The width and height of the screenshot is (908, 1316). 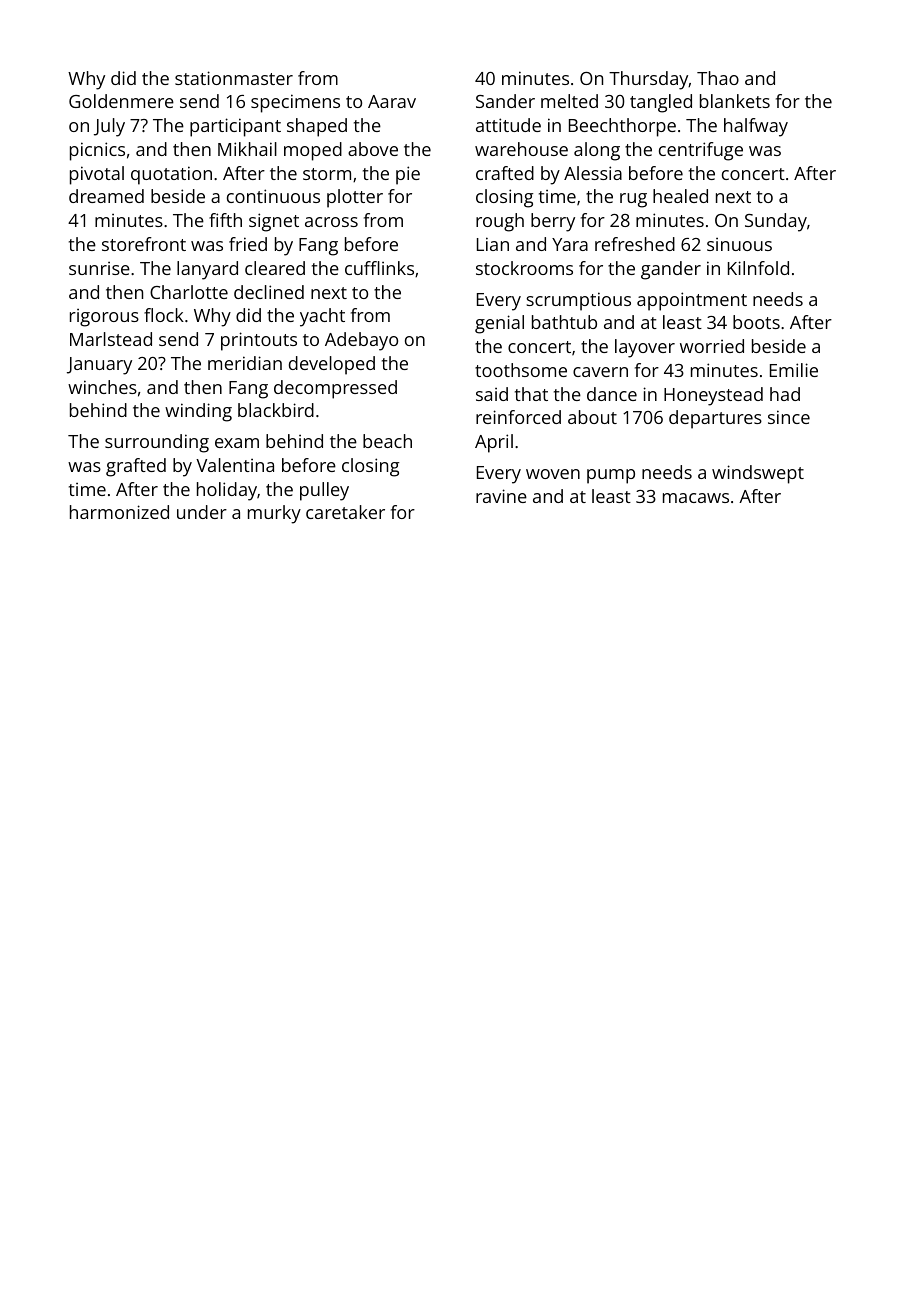 I want to click on pulley, so click(x=324, y=491).
